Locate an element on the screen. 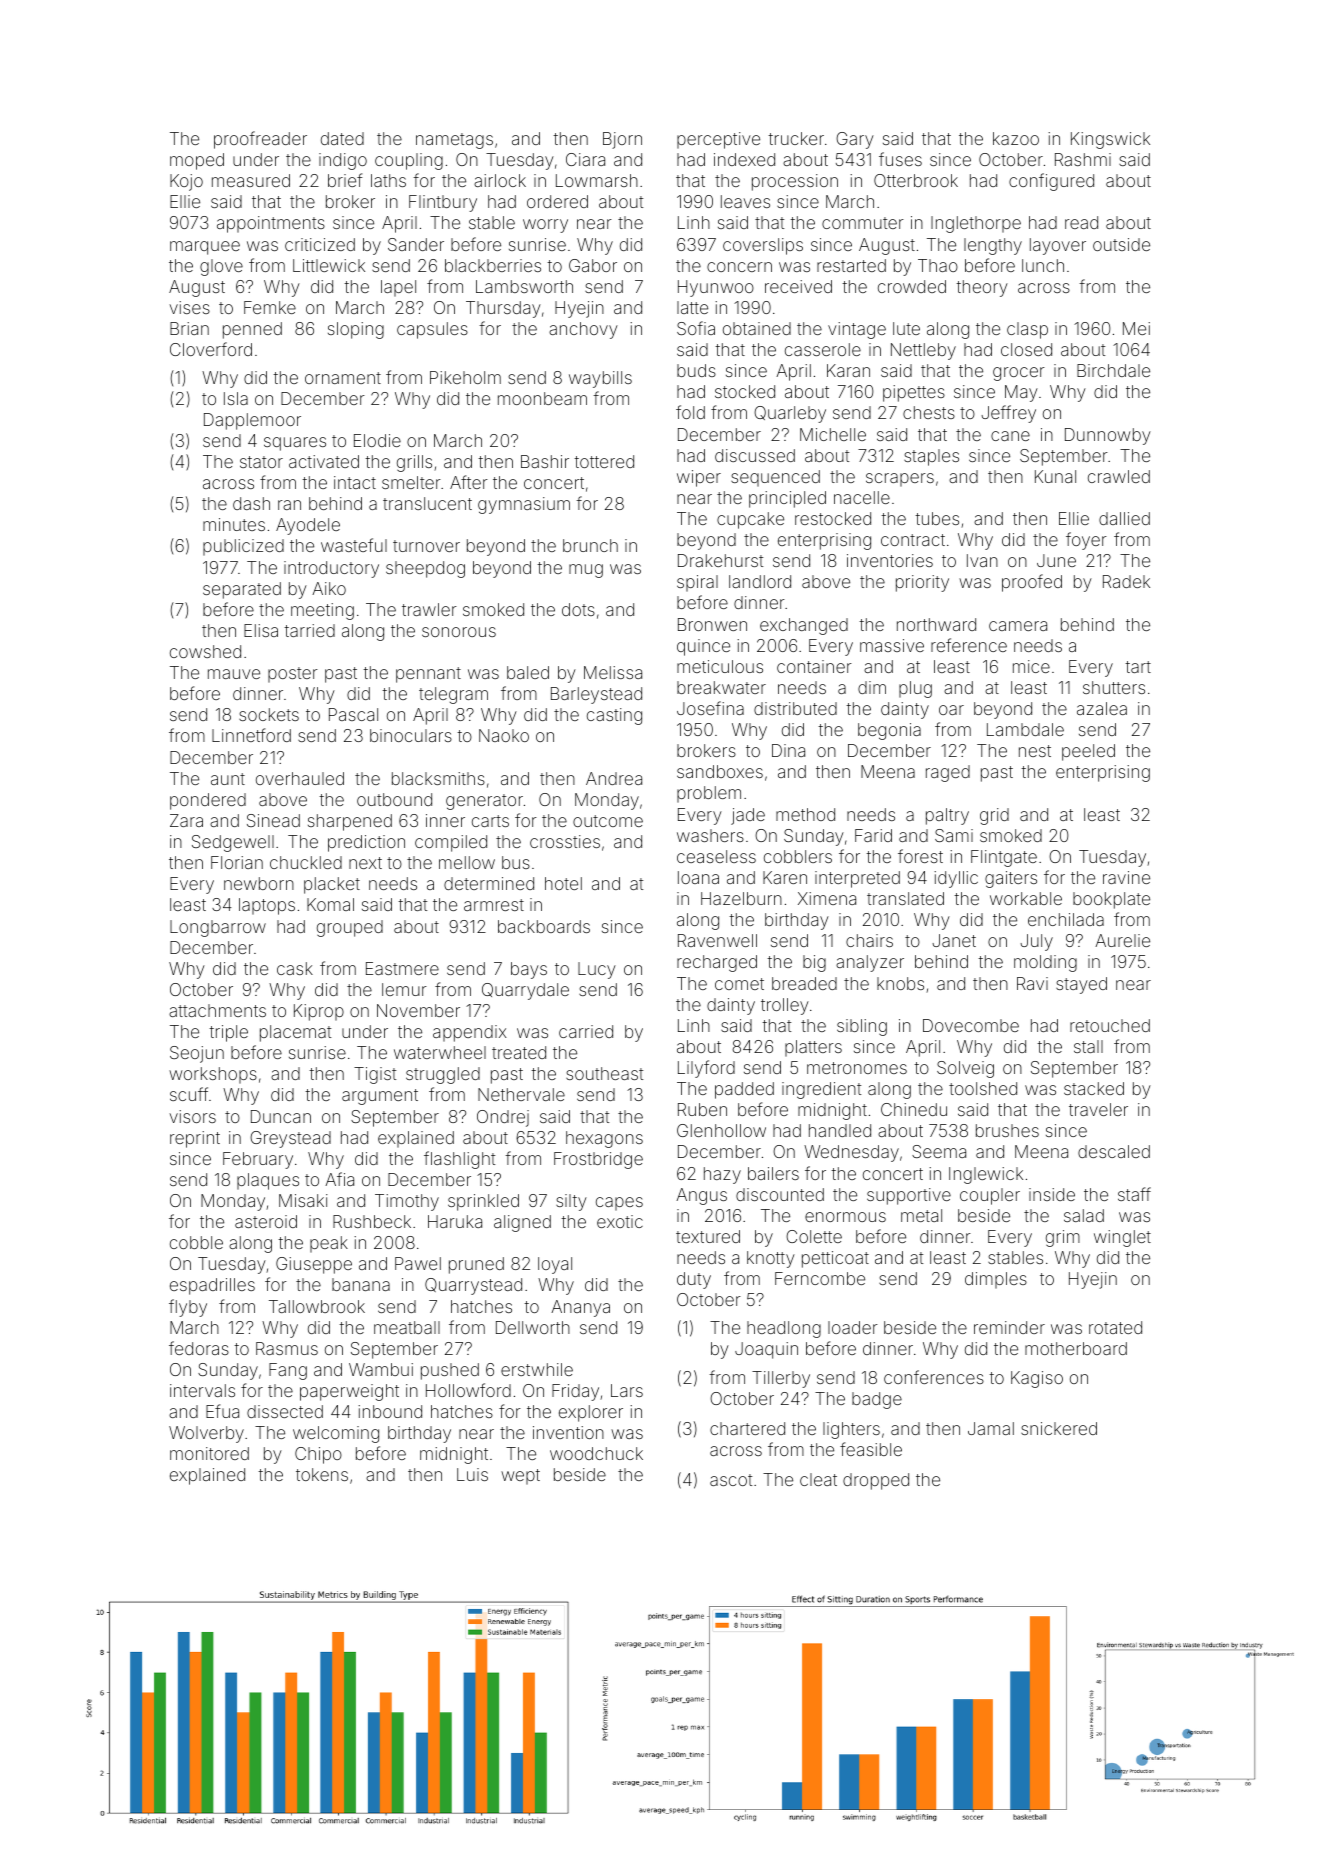 Image resolution: width=1320 pixels, height=1867 pixels. baled is located at coordinates (528, 672).
